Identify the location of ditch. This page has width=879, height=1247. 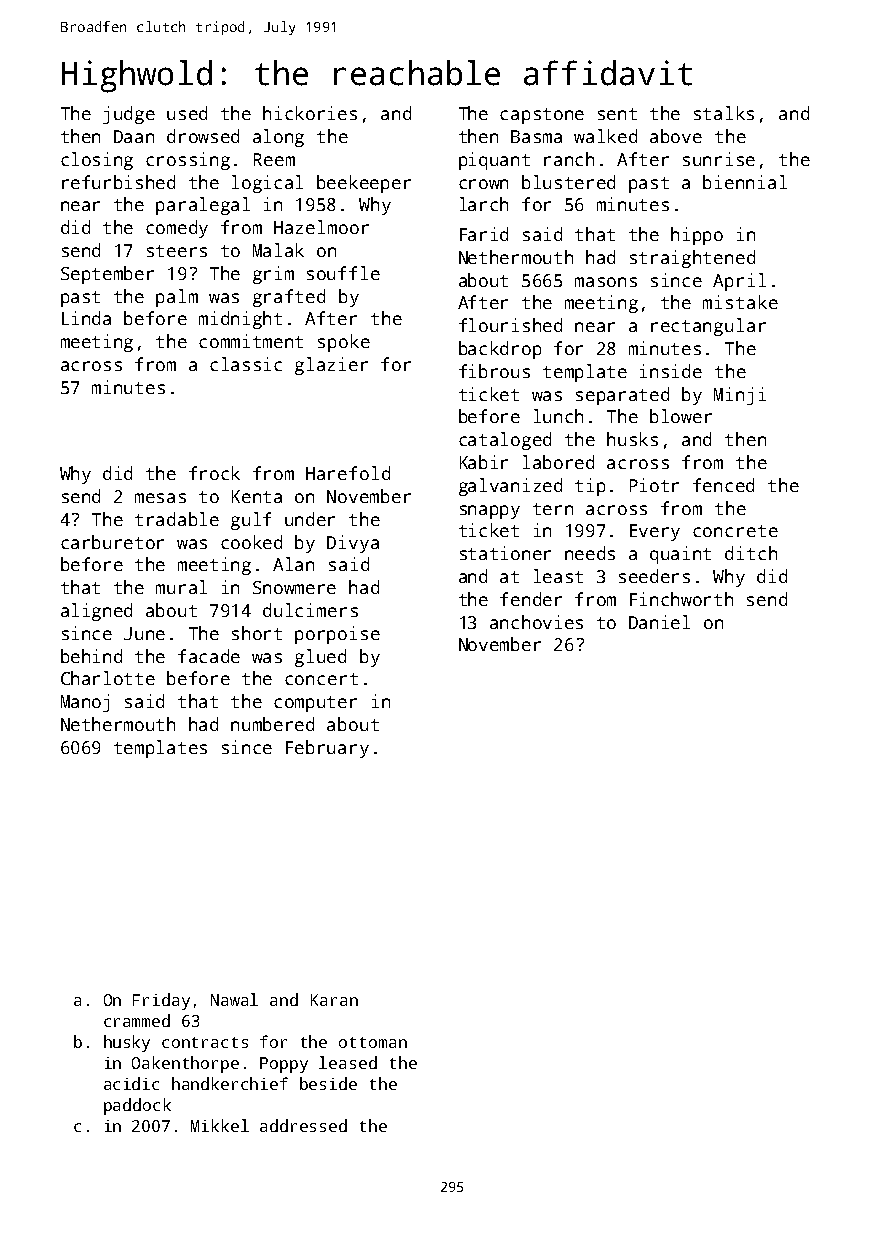
(751, 553).
